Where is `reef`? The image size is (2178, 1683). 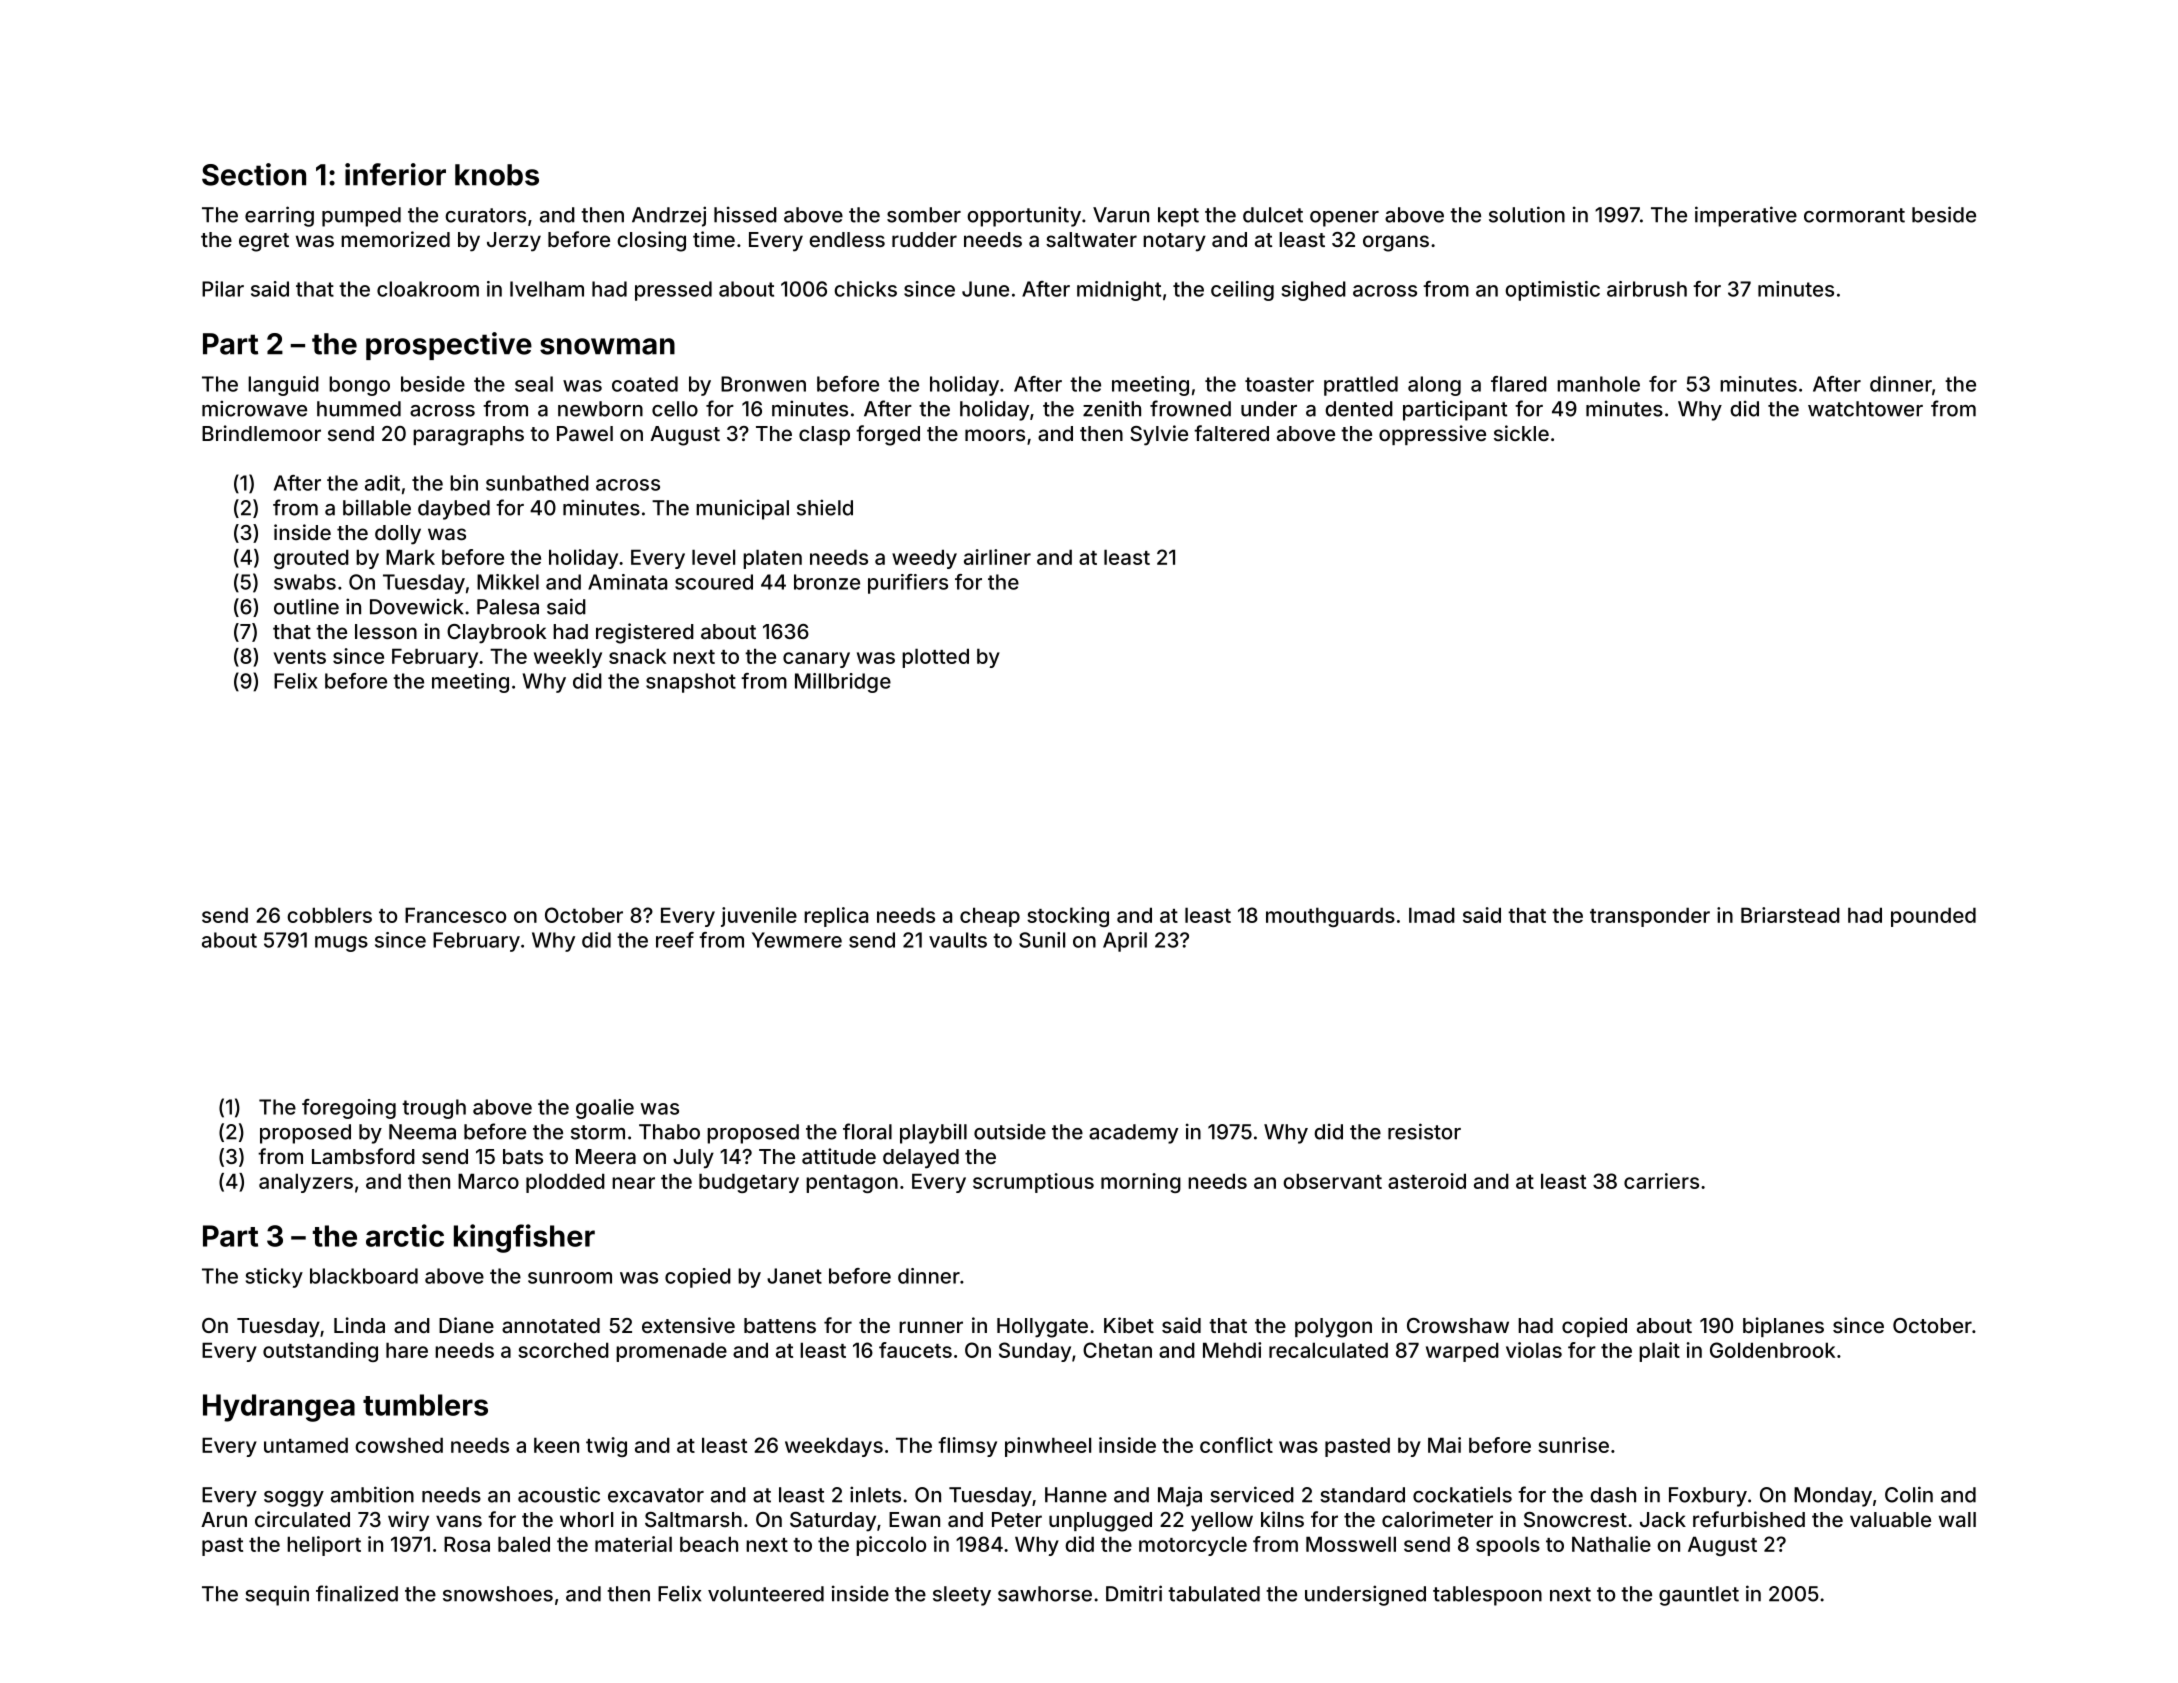 reef is located at coordinates (675, 940).
